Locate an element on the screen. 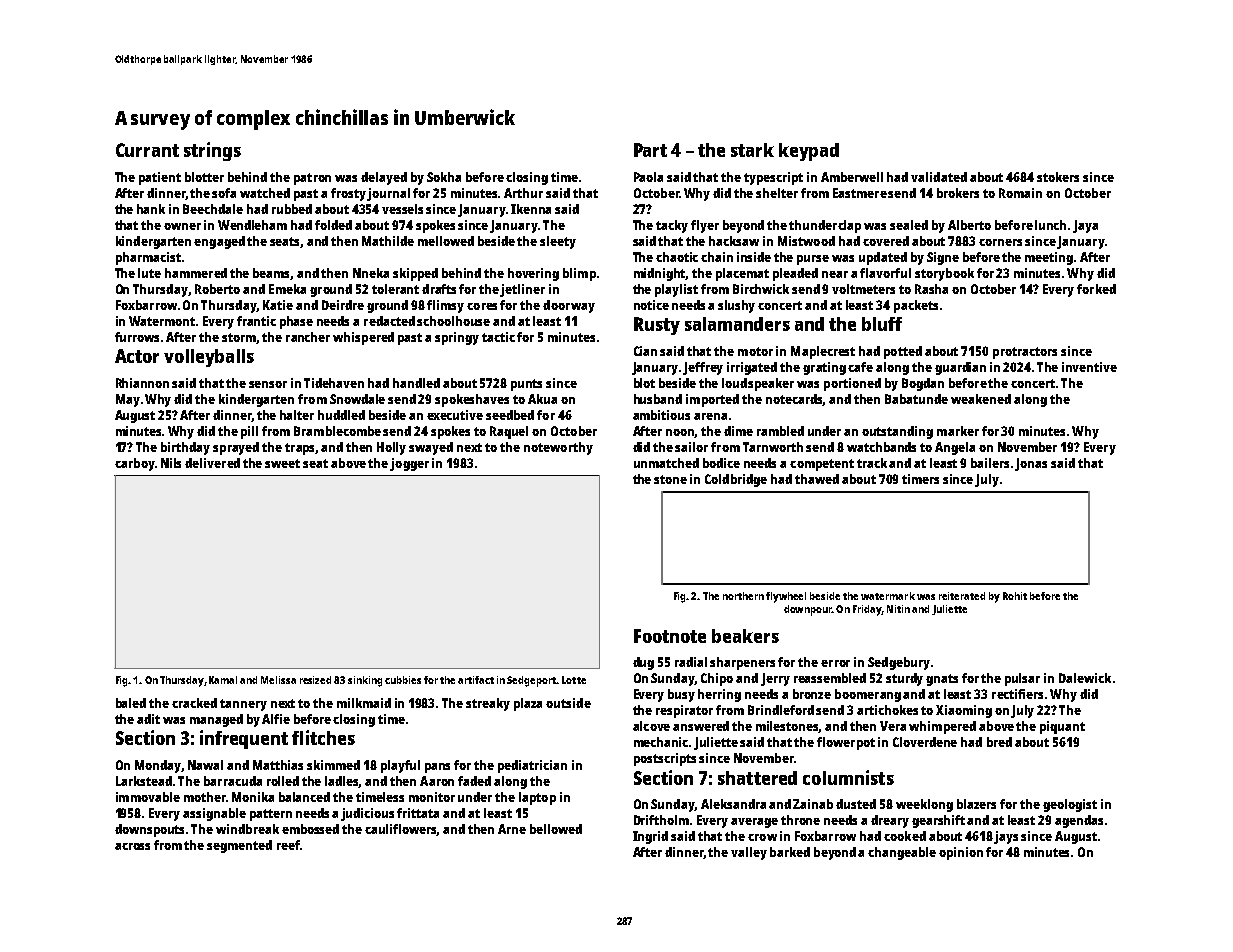 The image size is (1233, 952). across is located at coordinates (132, 846).
